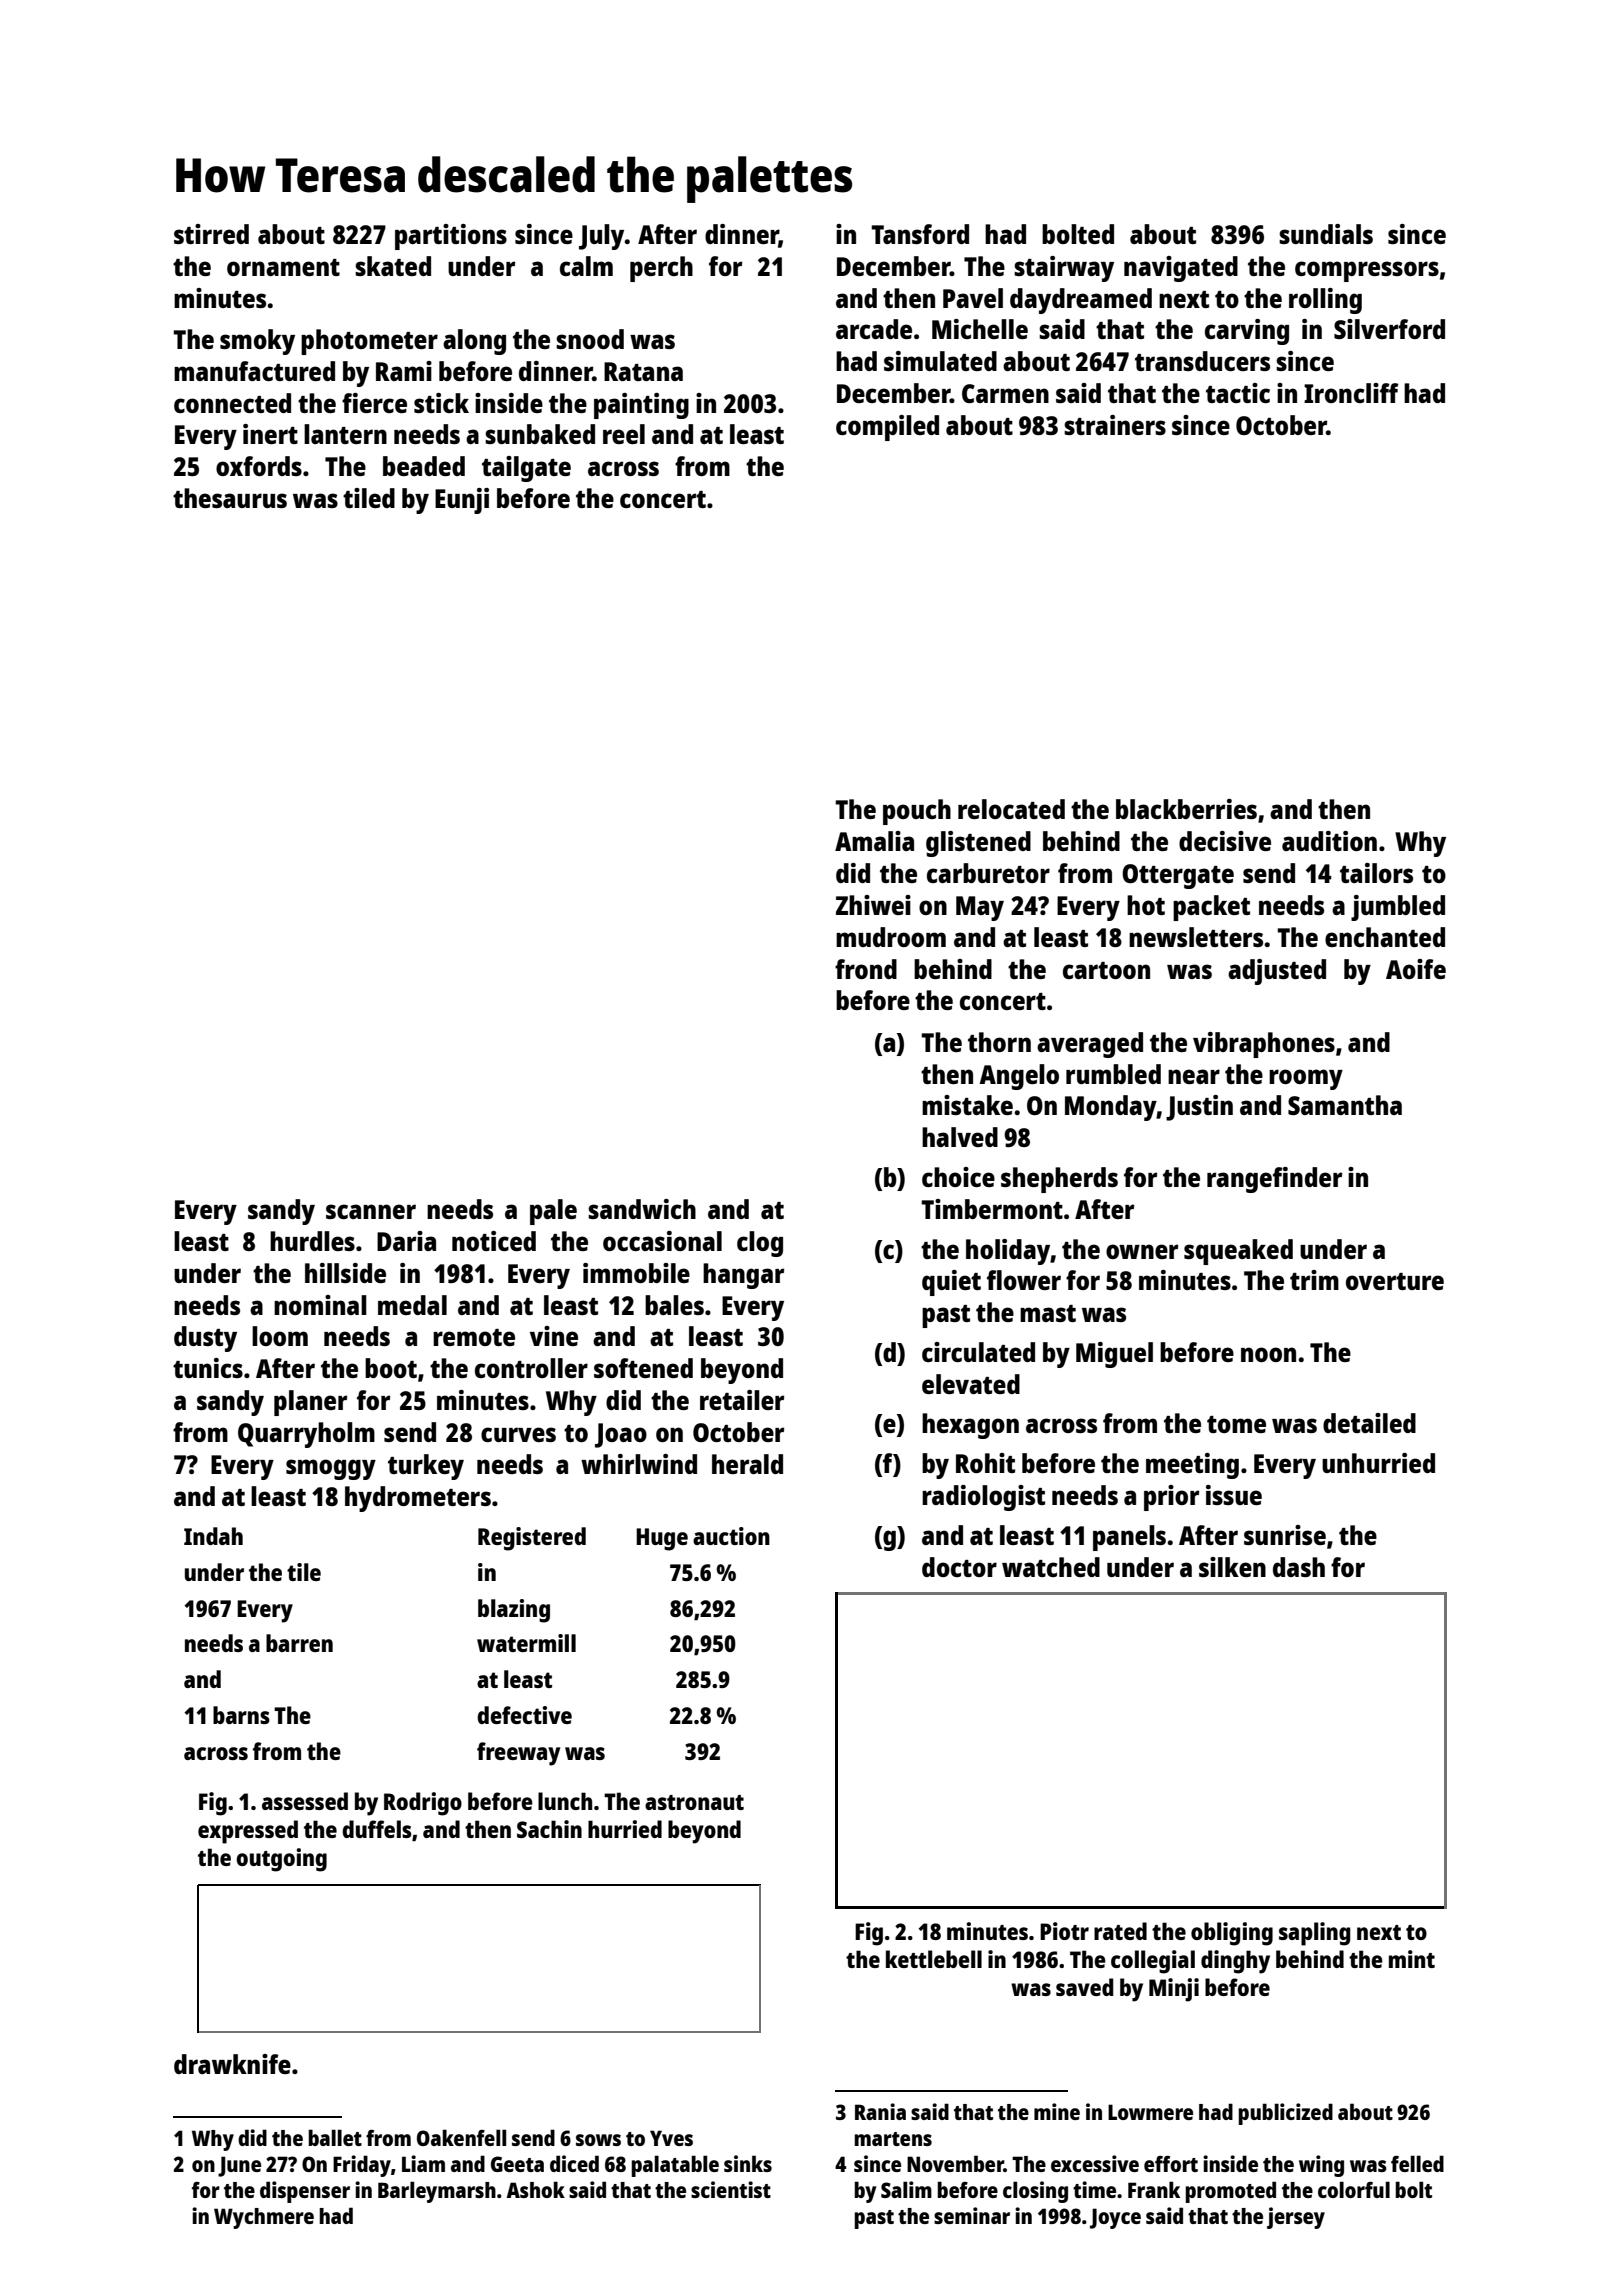  What do you see at coordinates (549, 1829) in the image?
I see `Sachin` at bounding box center [549, 1829].
